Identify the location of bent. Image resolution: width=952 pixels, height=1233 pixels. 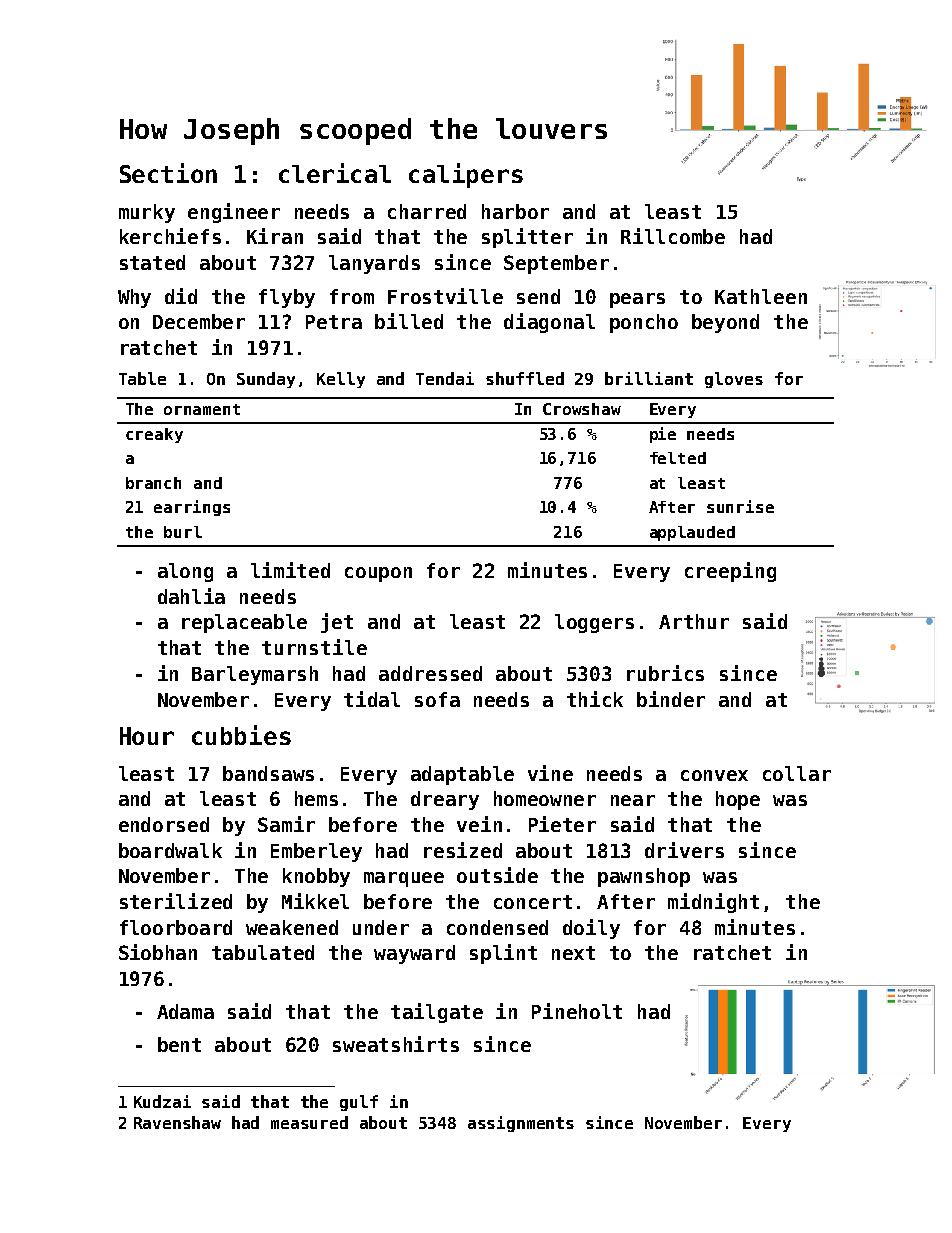
(179, 1044).
